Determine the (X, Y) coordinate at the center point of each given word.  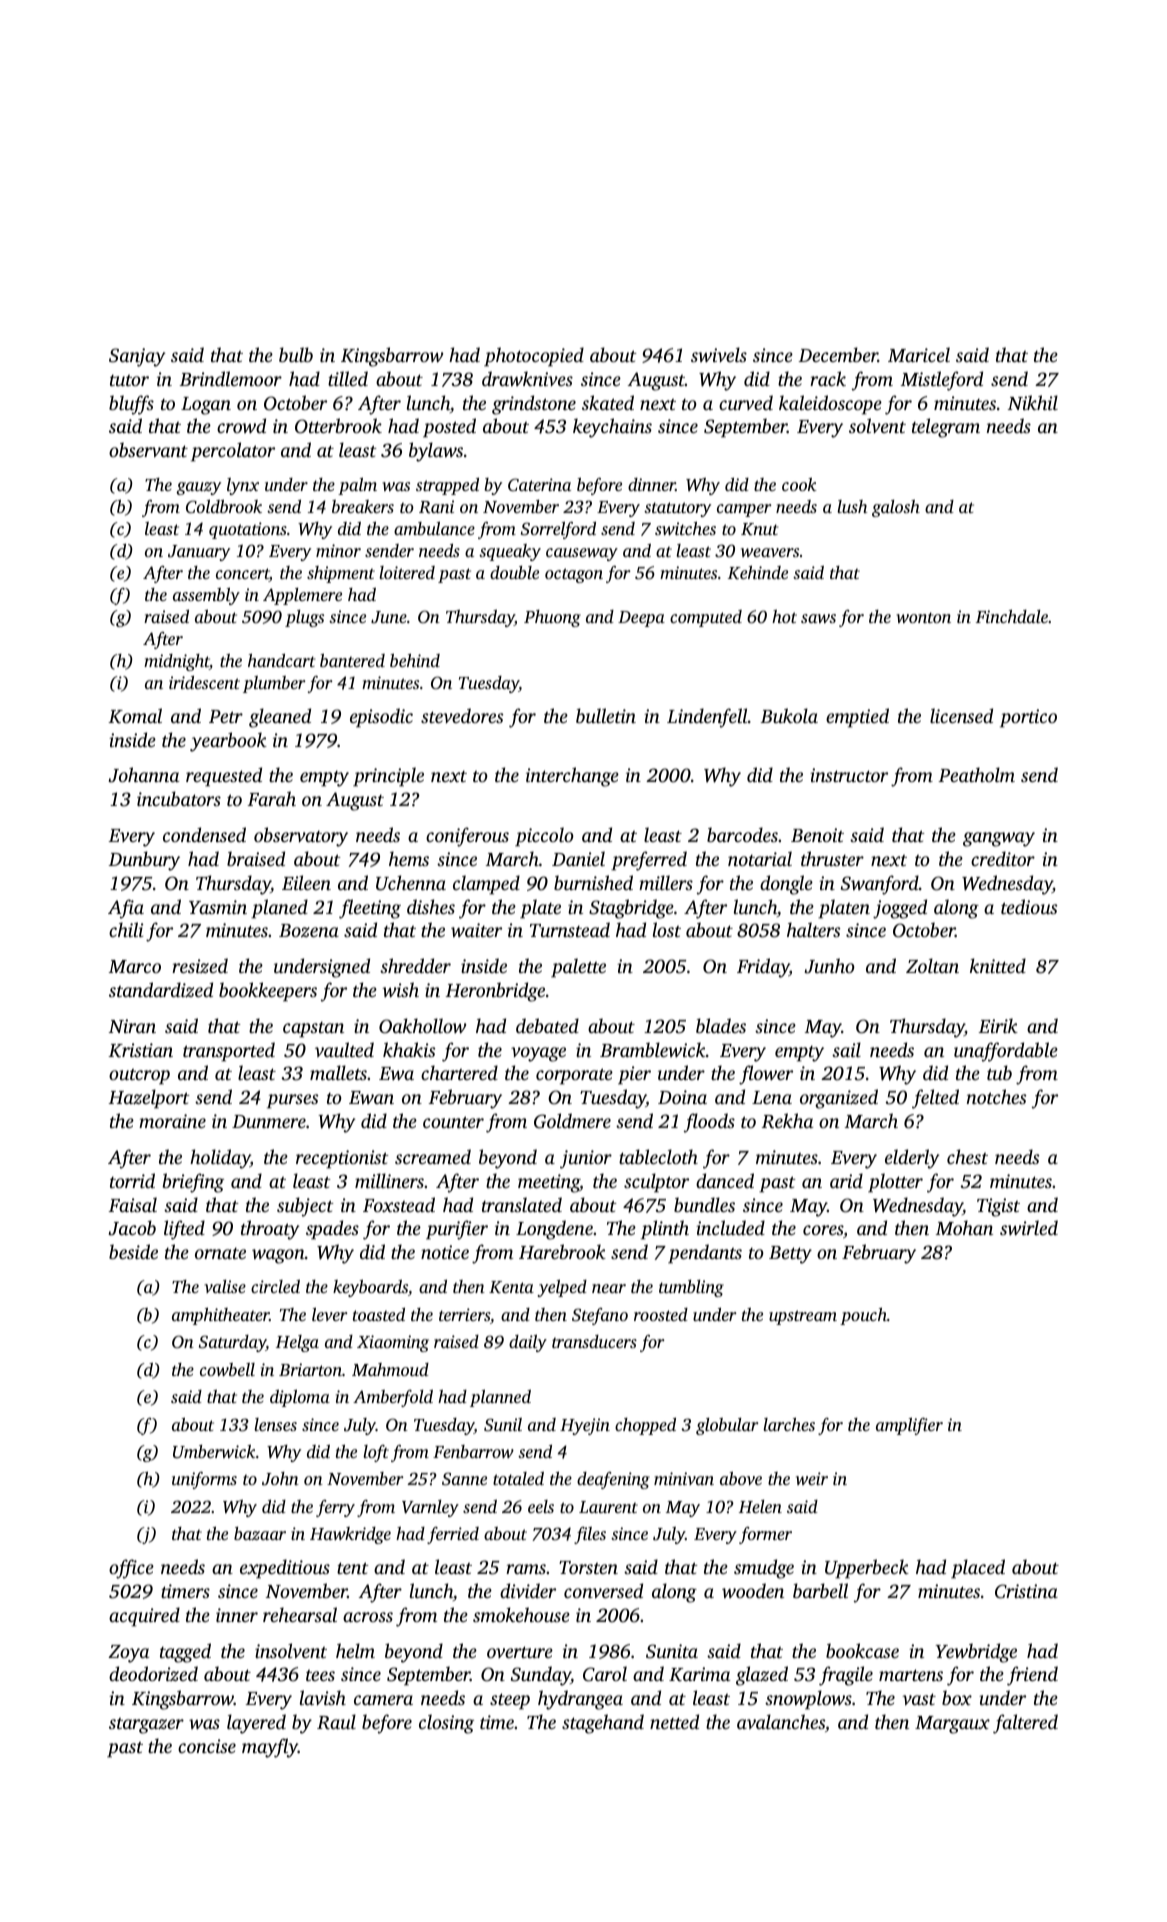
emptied (857, 718)
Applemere (302, 596)
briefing (193, 1183)
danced (725, 1180)
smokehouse (521, 1614)
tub (999, 1072)
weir (812, 1478)
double (514, 572)
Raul (336, 1722)
